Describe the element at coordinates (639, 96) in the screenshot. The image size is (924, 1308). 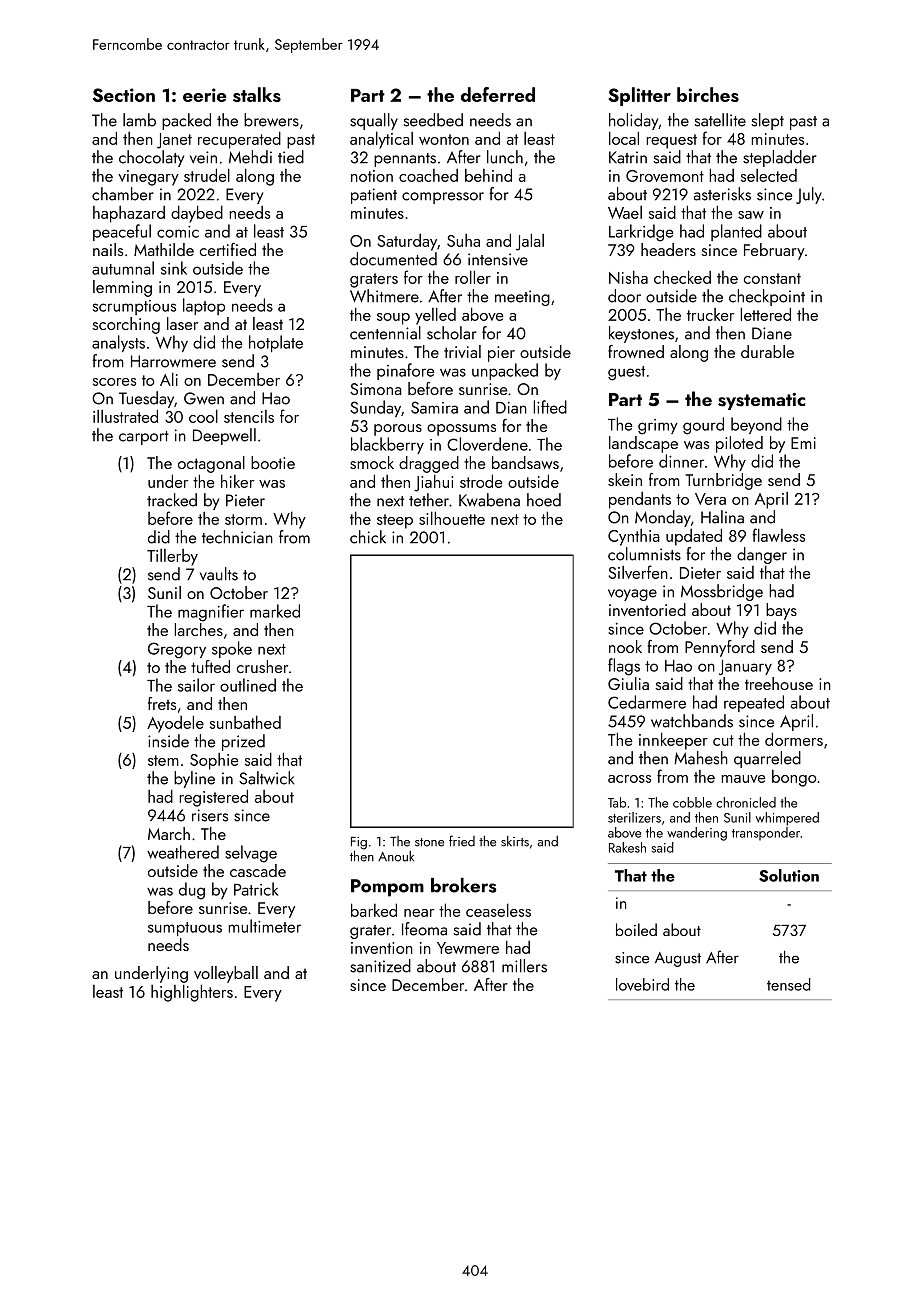
I see `Splitter` at that location.
